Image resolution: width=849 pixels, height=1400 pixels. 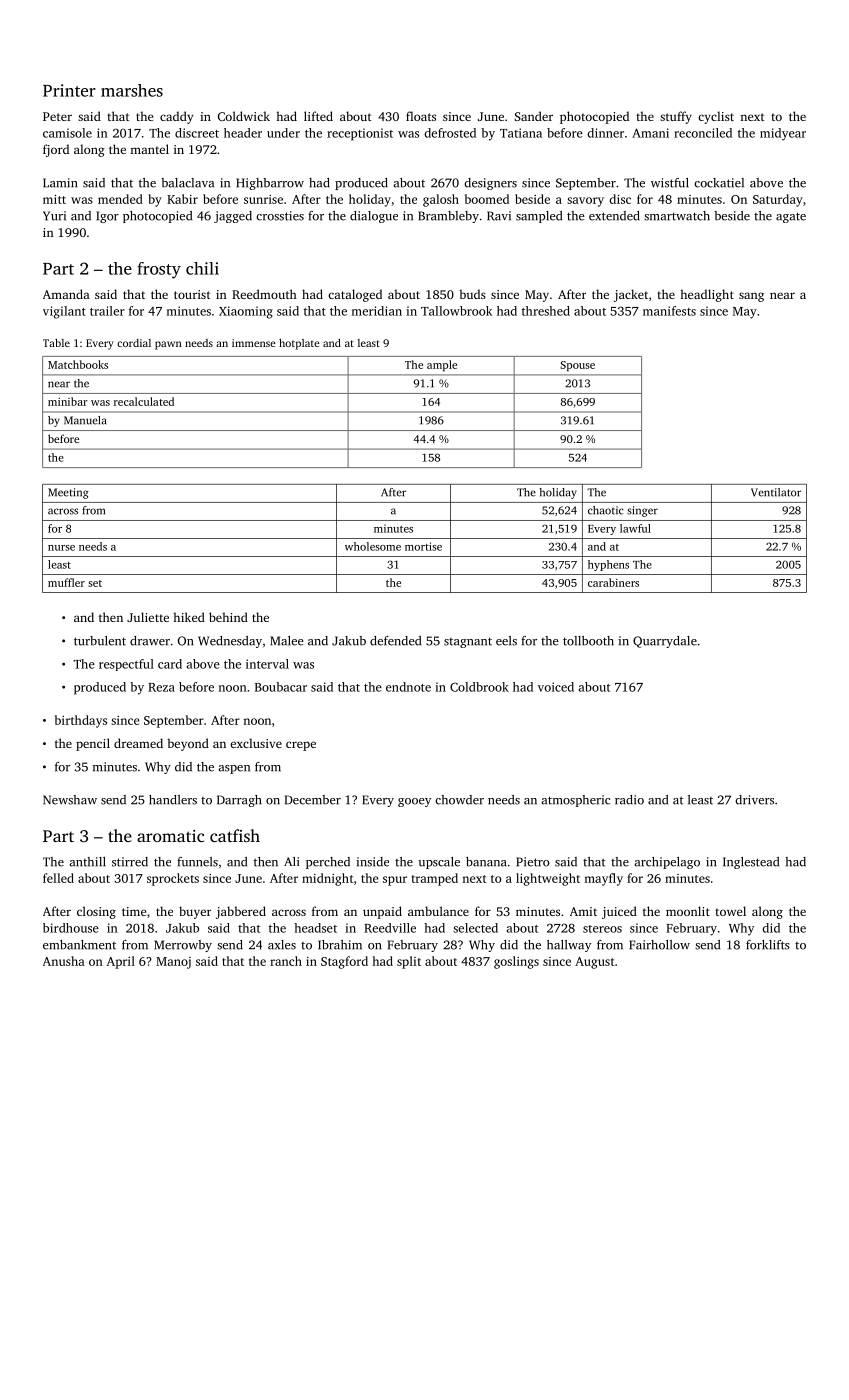 I want to click on wholesome, so click(x=373, y=546).
